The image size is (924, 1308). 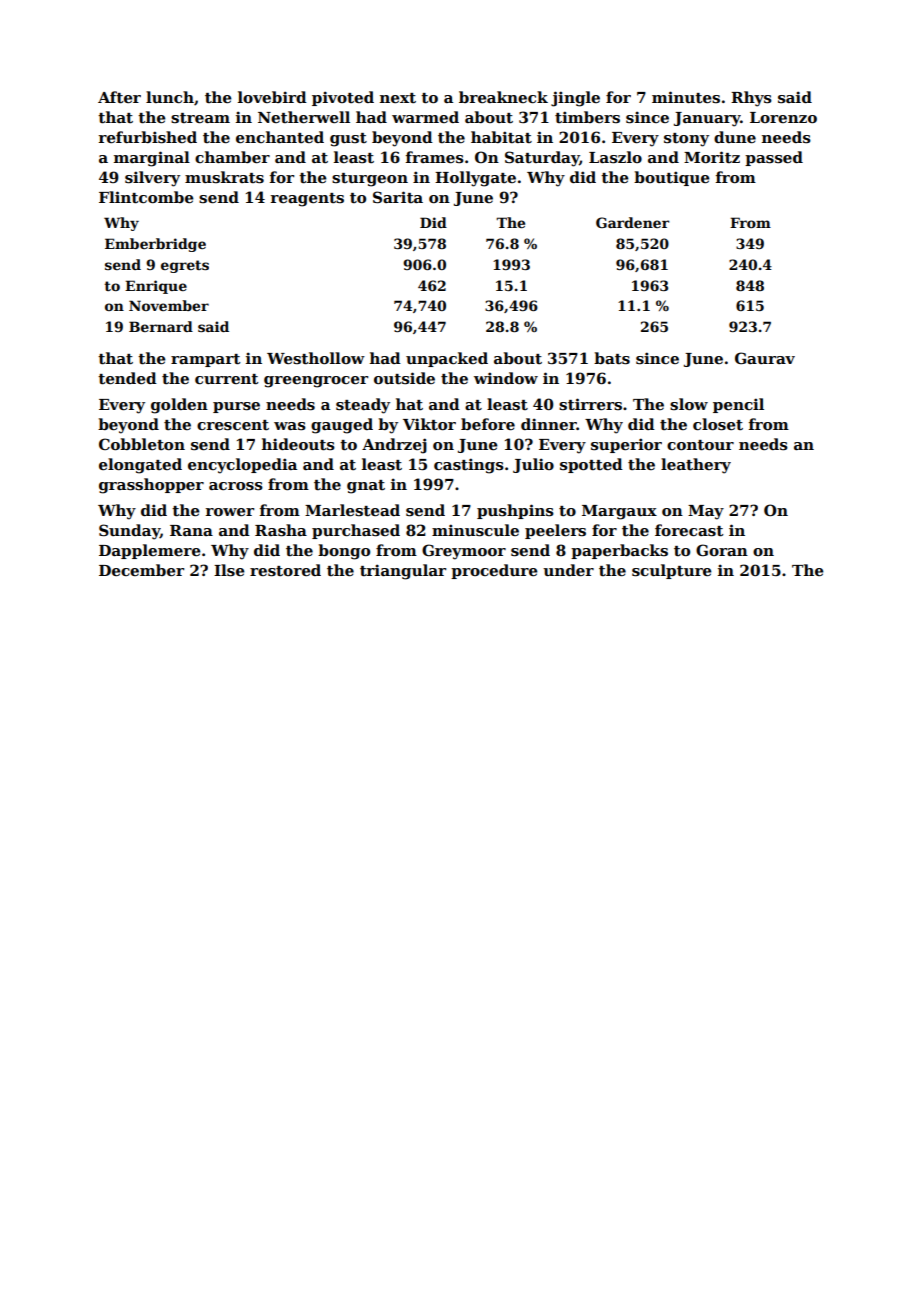 What do you see at coordinates (612, 358) in the screenshot?
I see `bats` at bounding box center [612, 358].
